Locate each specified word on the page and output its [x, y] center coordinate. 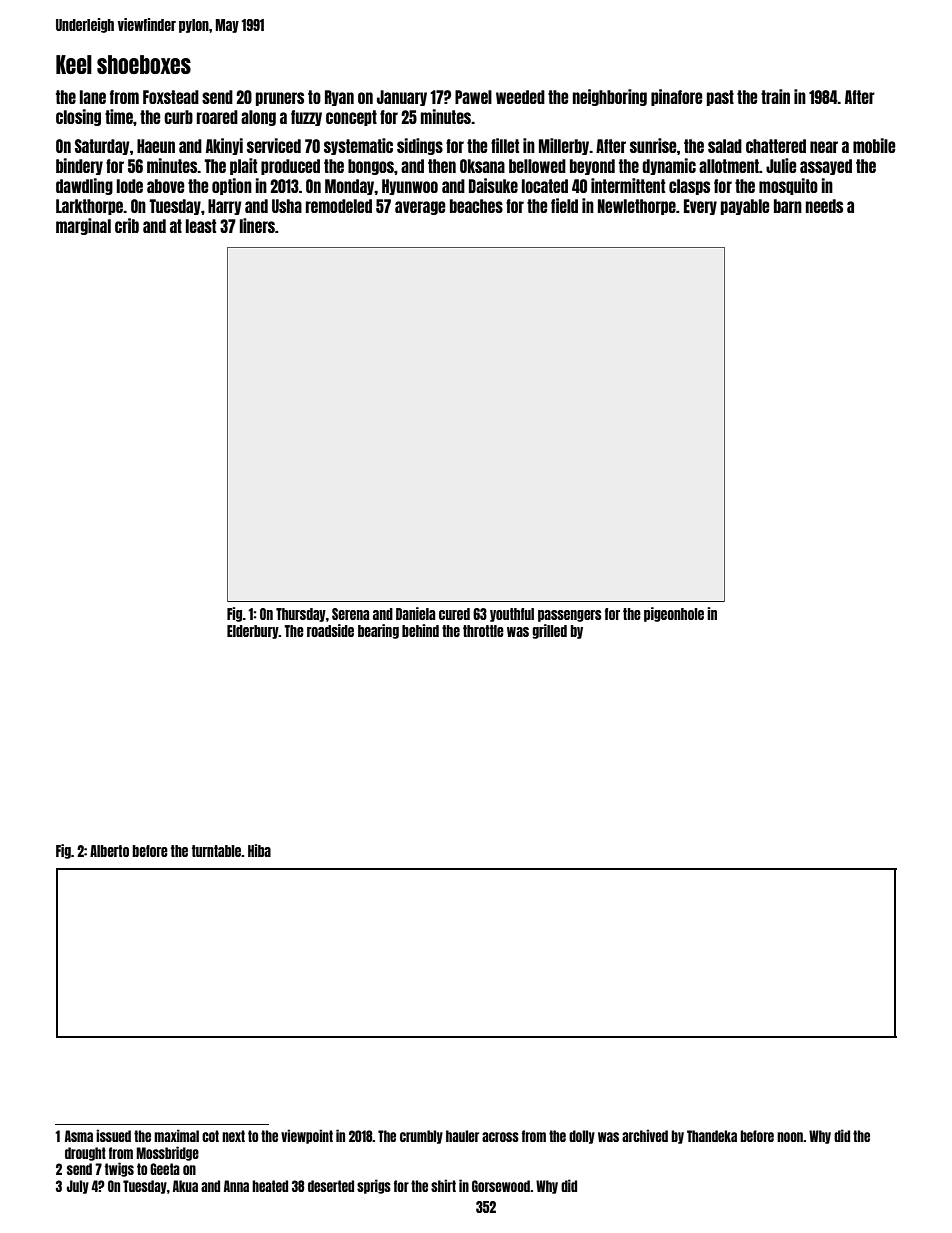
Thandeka [712, 1136]
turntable [216, 851]
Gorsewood [501, 1186]
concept [351, 118]
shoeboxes [144, 64]
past [720, 98]
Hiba [259, 850]
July [78, 1187]
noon [790, 1137]
